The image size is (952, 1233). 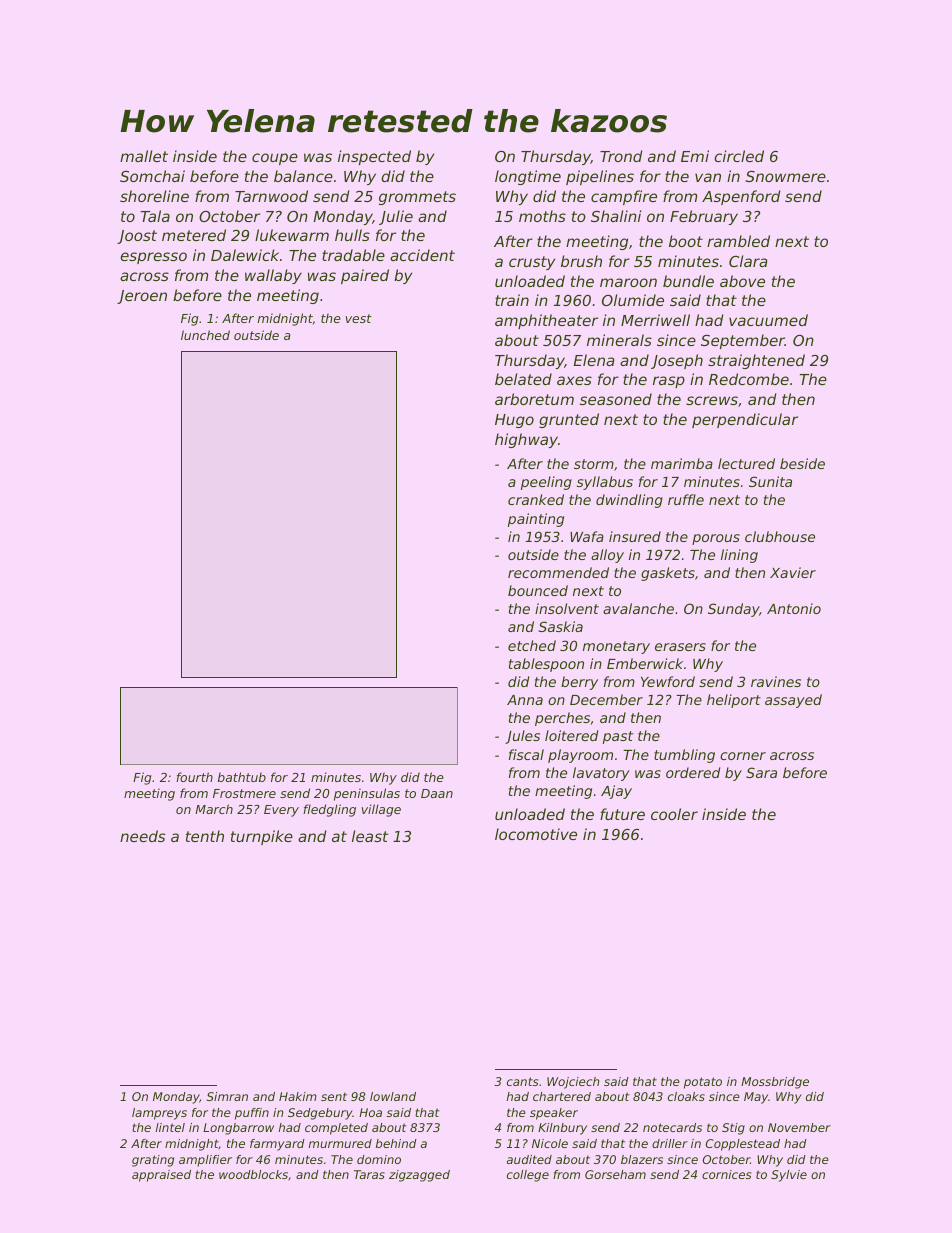 What do you see at coordinates (159, 1114) in the screenshot?
I see `lampreys` at bounding box center [159, 1114].
